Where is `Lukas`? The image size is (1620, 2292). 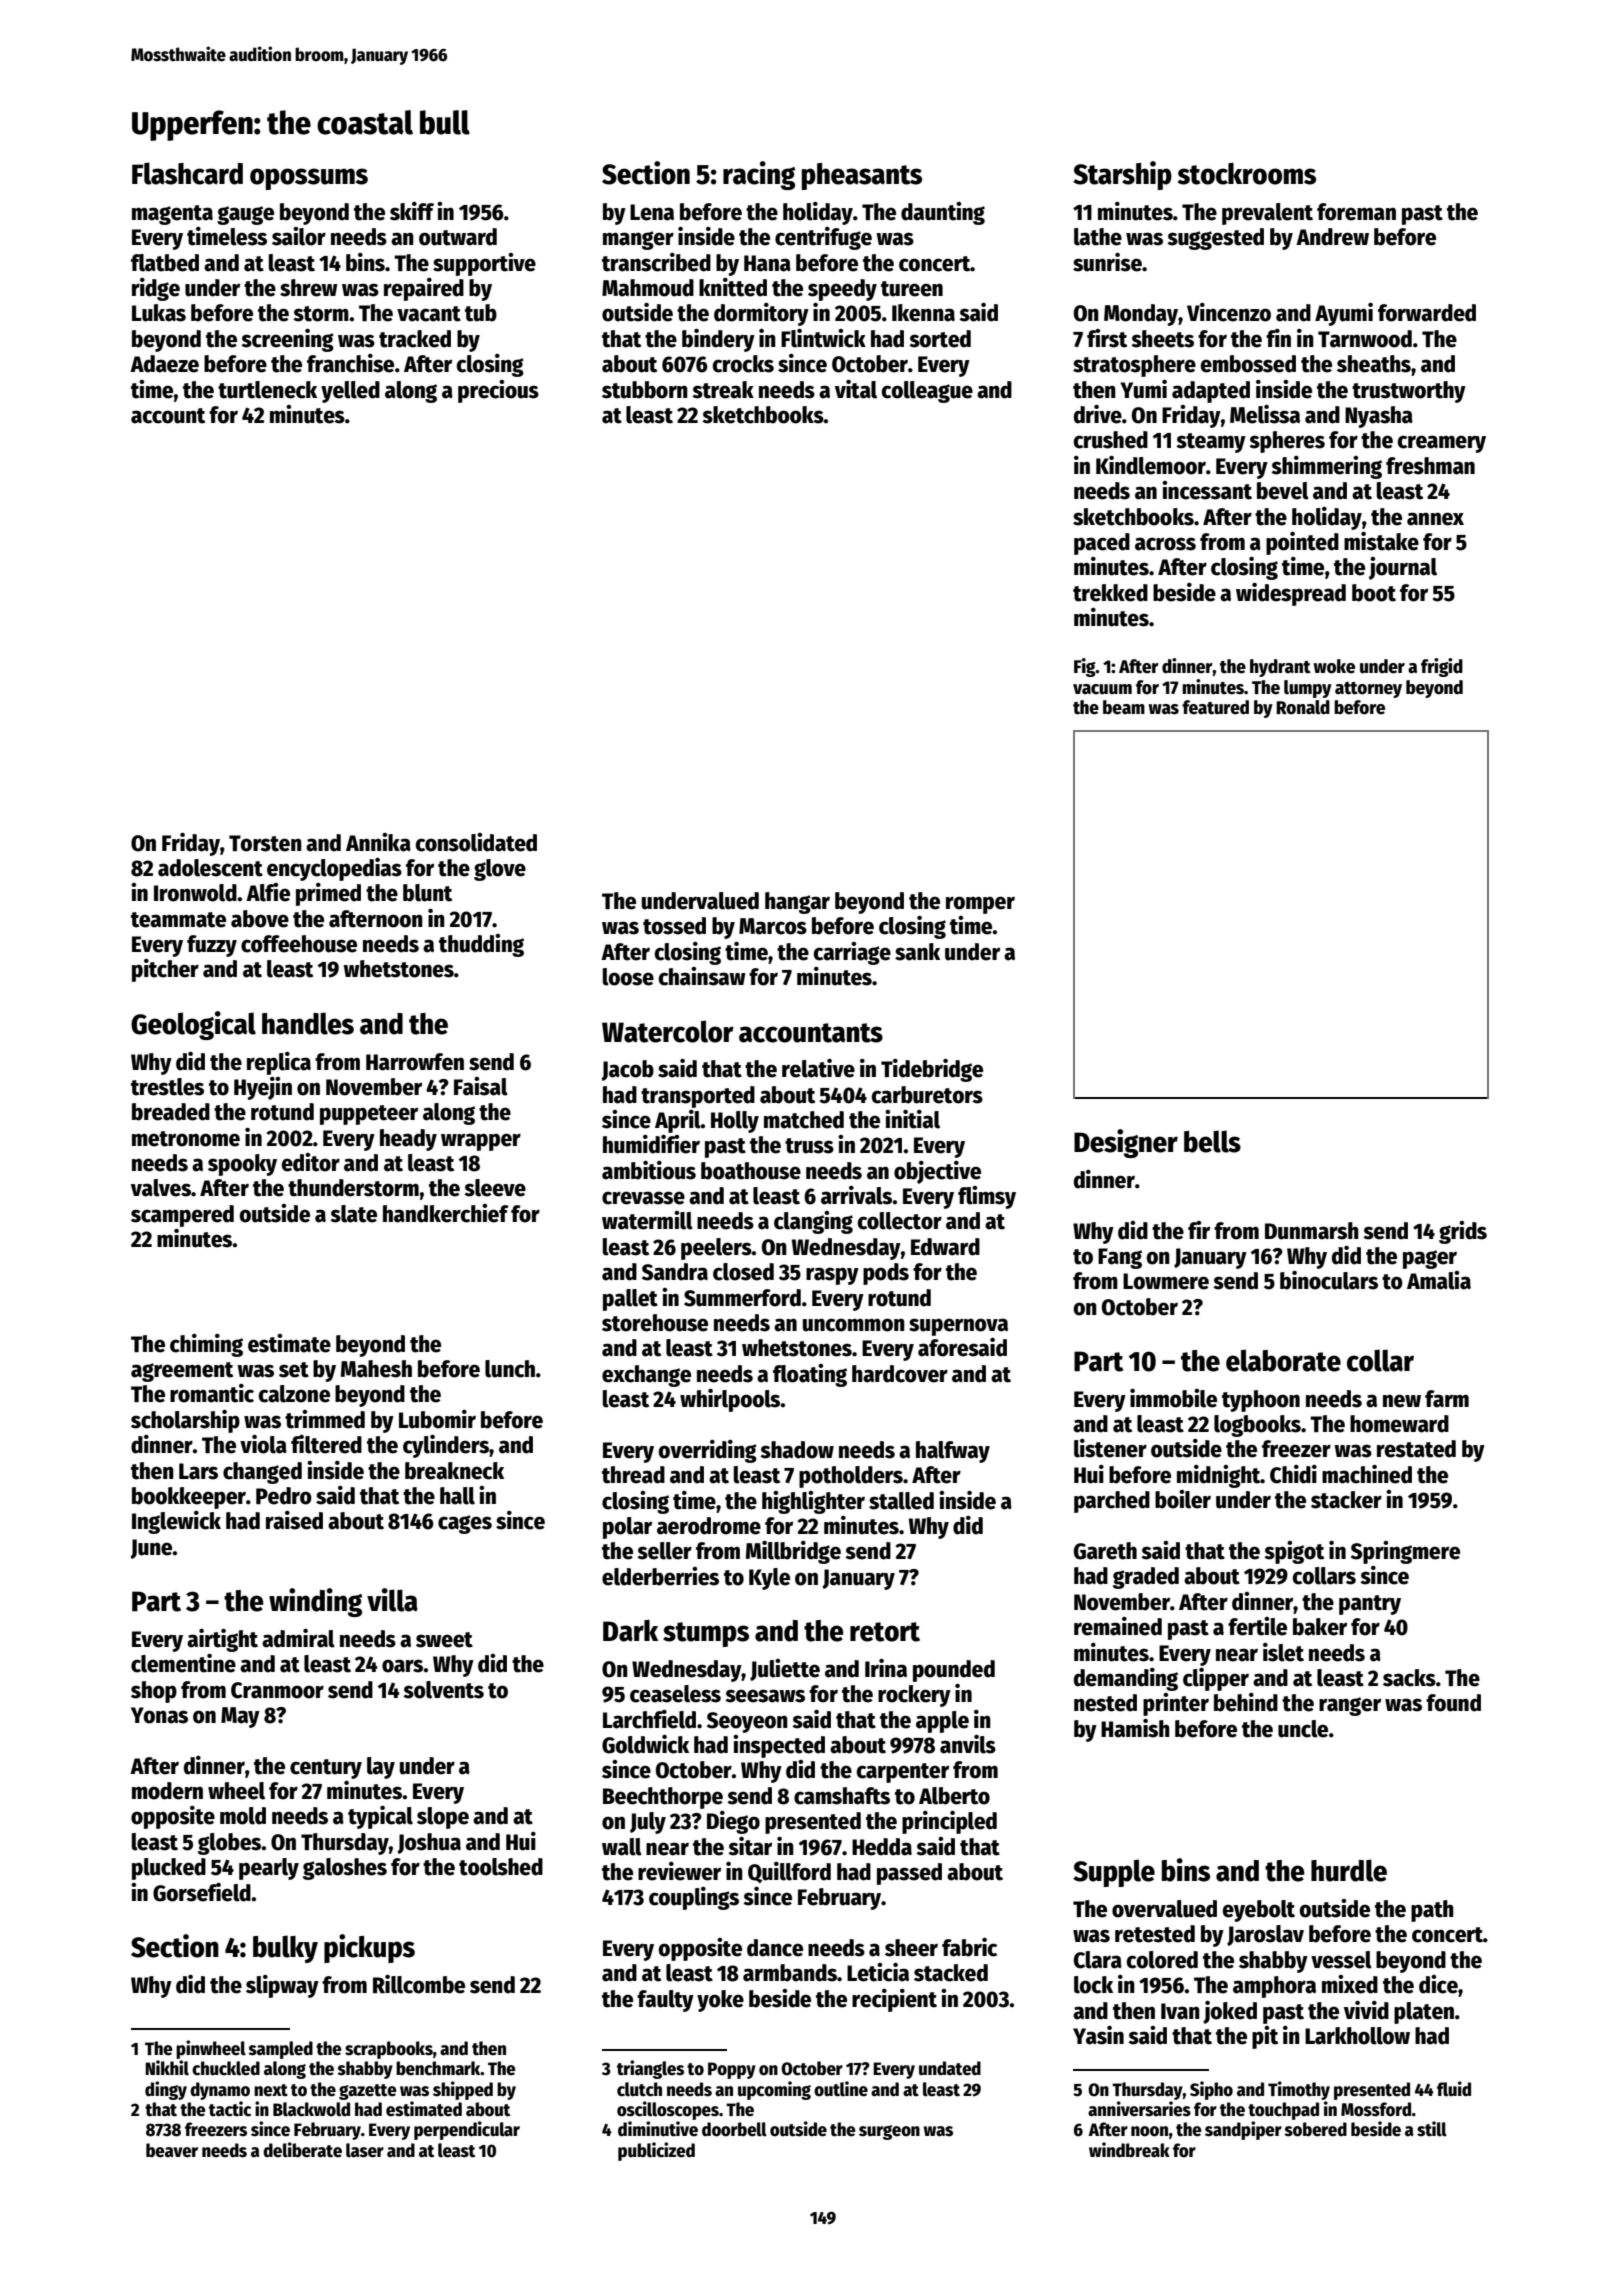 Lukas is located at coordinates (159, 313).
